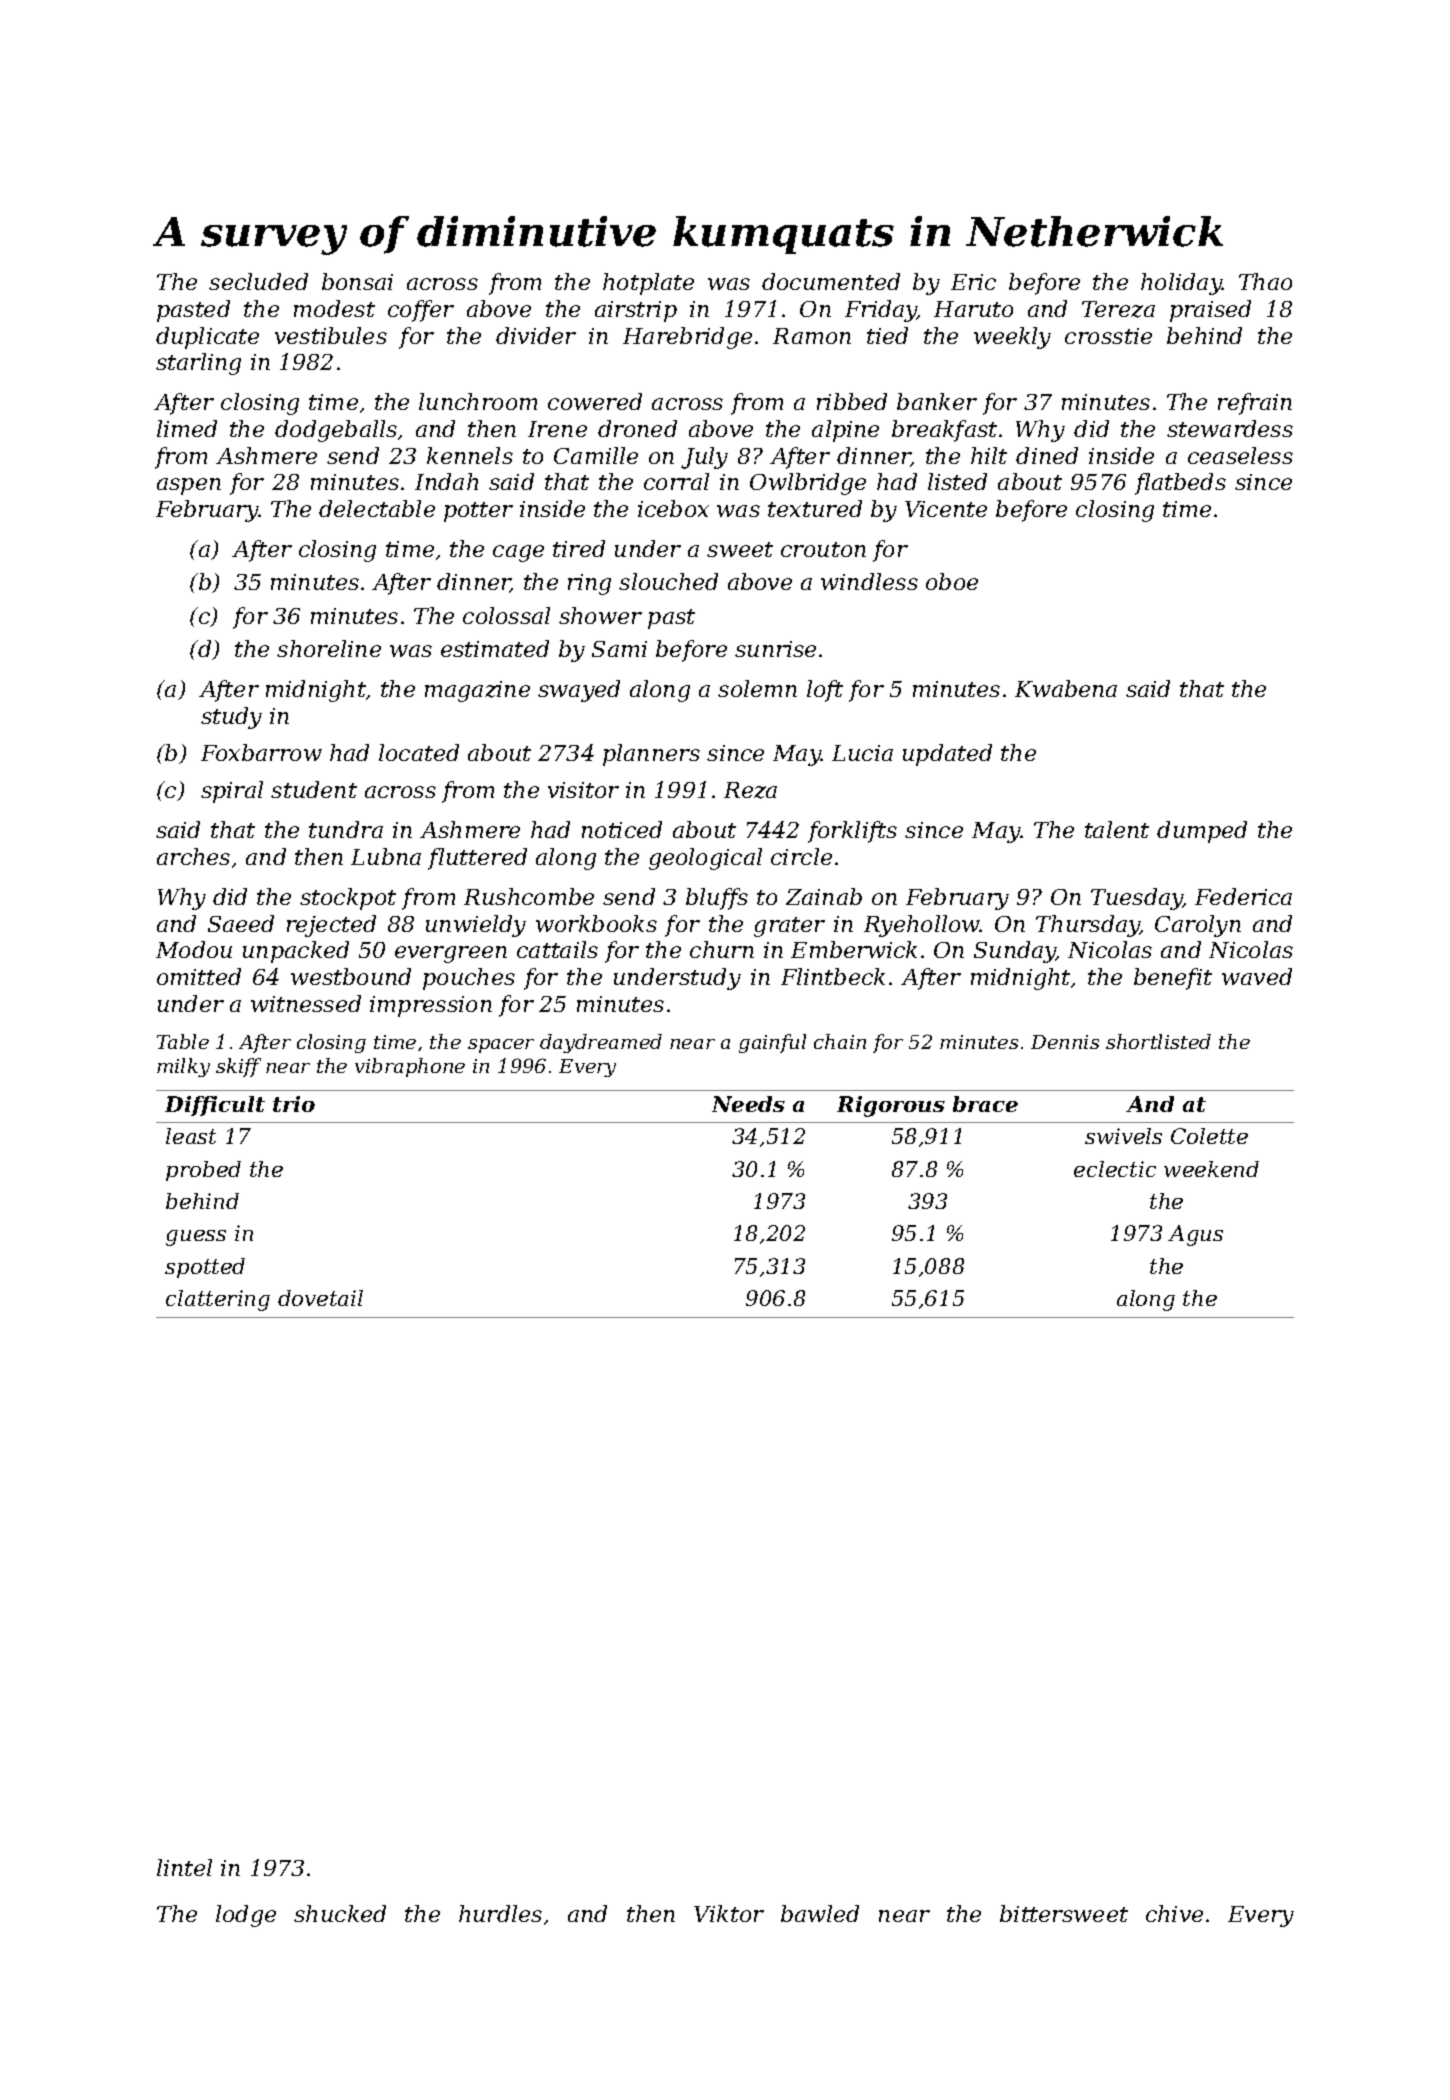 This image has height=2100, width=1450. I want to click on Foxbarrow, so click(261, 752).
